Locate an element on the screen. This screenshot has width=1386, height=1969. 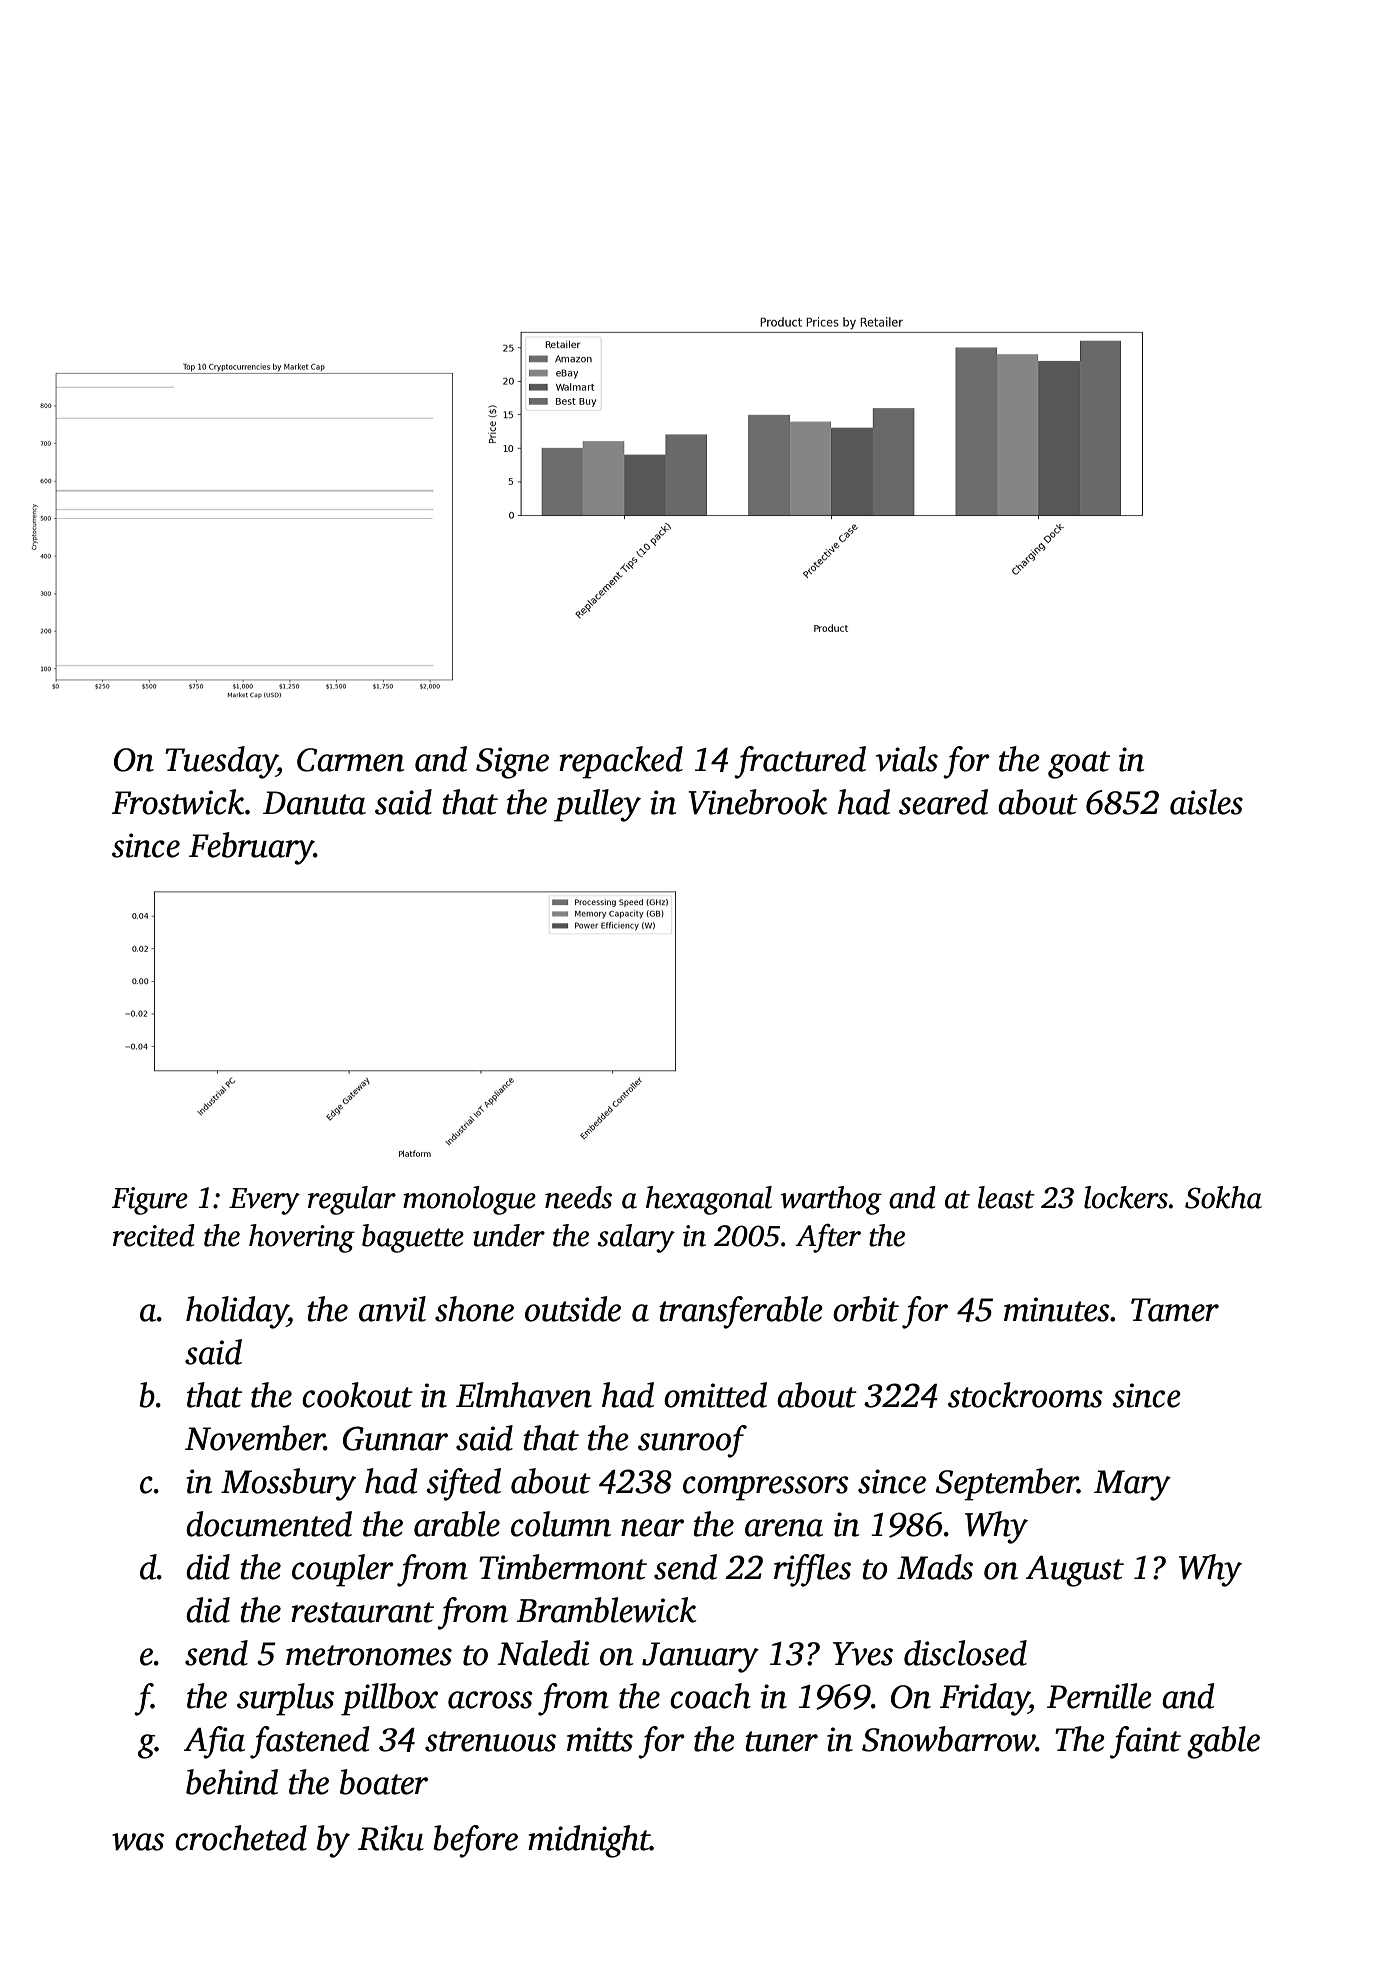
Carmen is located at coordinates (350, 760).
